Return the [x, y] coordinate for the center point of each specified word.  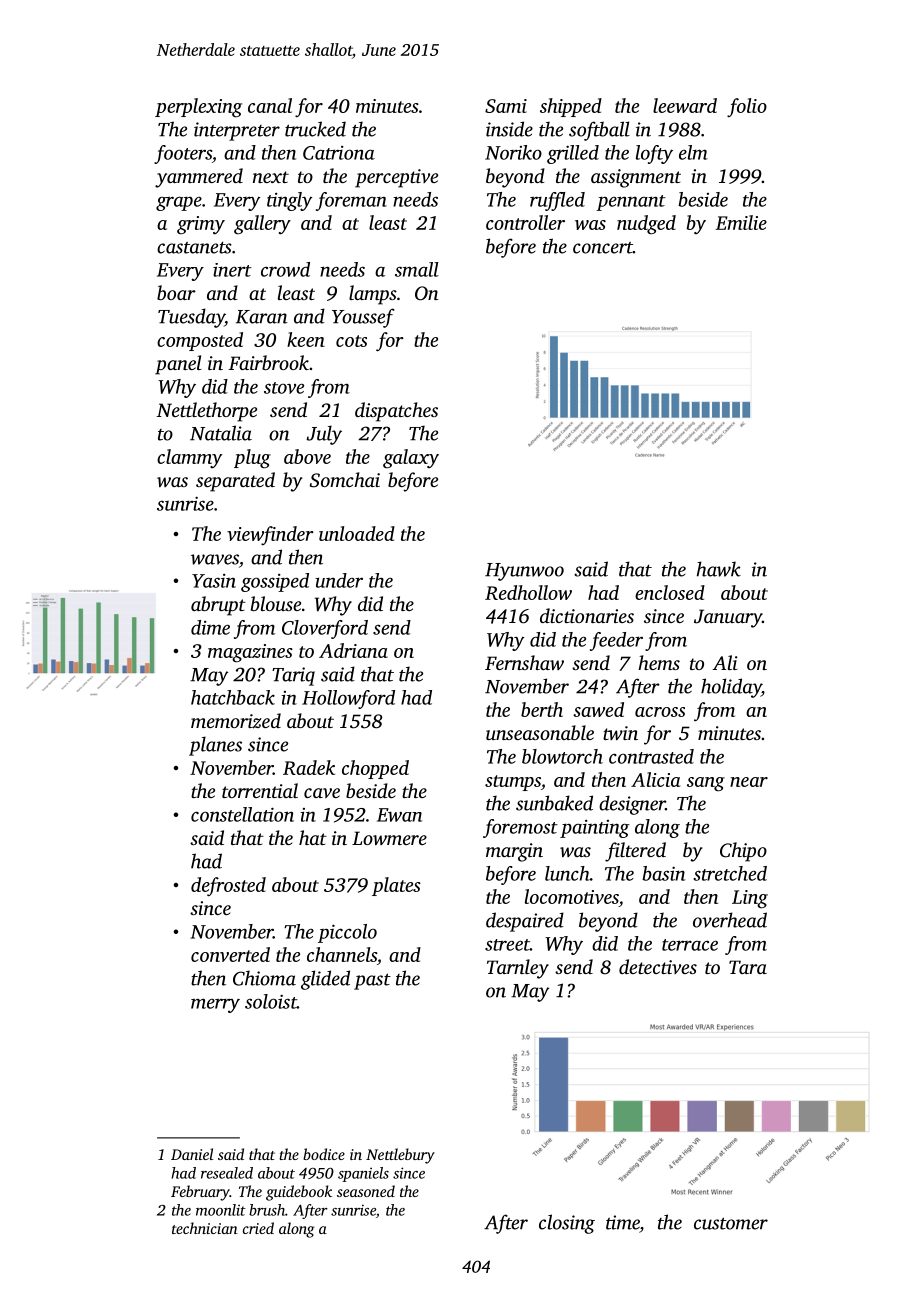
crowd [285, 269]
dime [210, 627]
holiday [731, 688]
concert [603, 248]
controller [525, 222]
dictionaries [587, 615]
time [623, 1222]
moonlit [221, 1210]
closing [567, 1224]
